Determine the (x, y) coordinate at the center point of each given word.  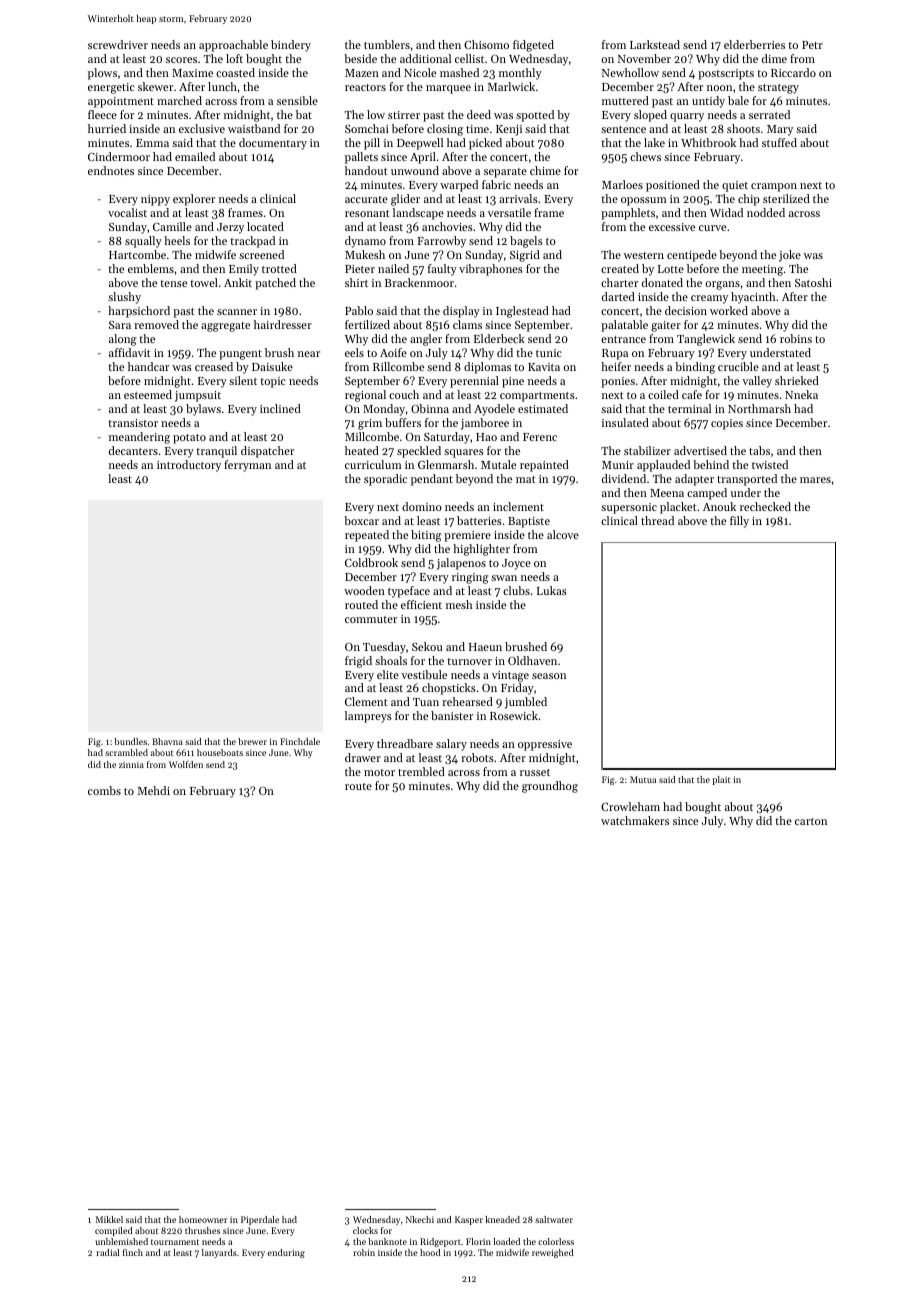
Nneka (801, 394)
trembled (421, 771)
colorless (556, 1241)
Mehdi (154, 790)
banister (452, 715)
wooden (364, 590)
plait (721, 780)
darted (618, 296)
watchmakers (635, 820)
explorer (194, 200)
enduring (286, 1253)
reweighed (553, 1253)
